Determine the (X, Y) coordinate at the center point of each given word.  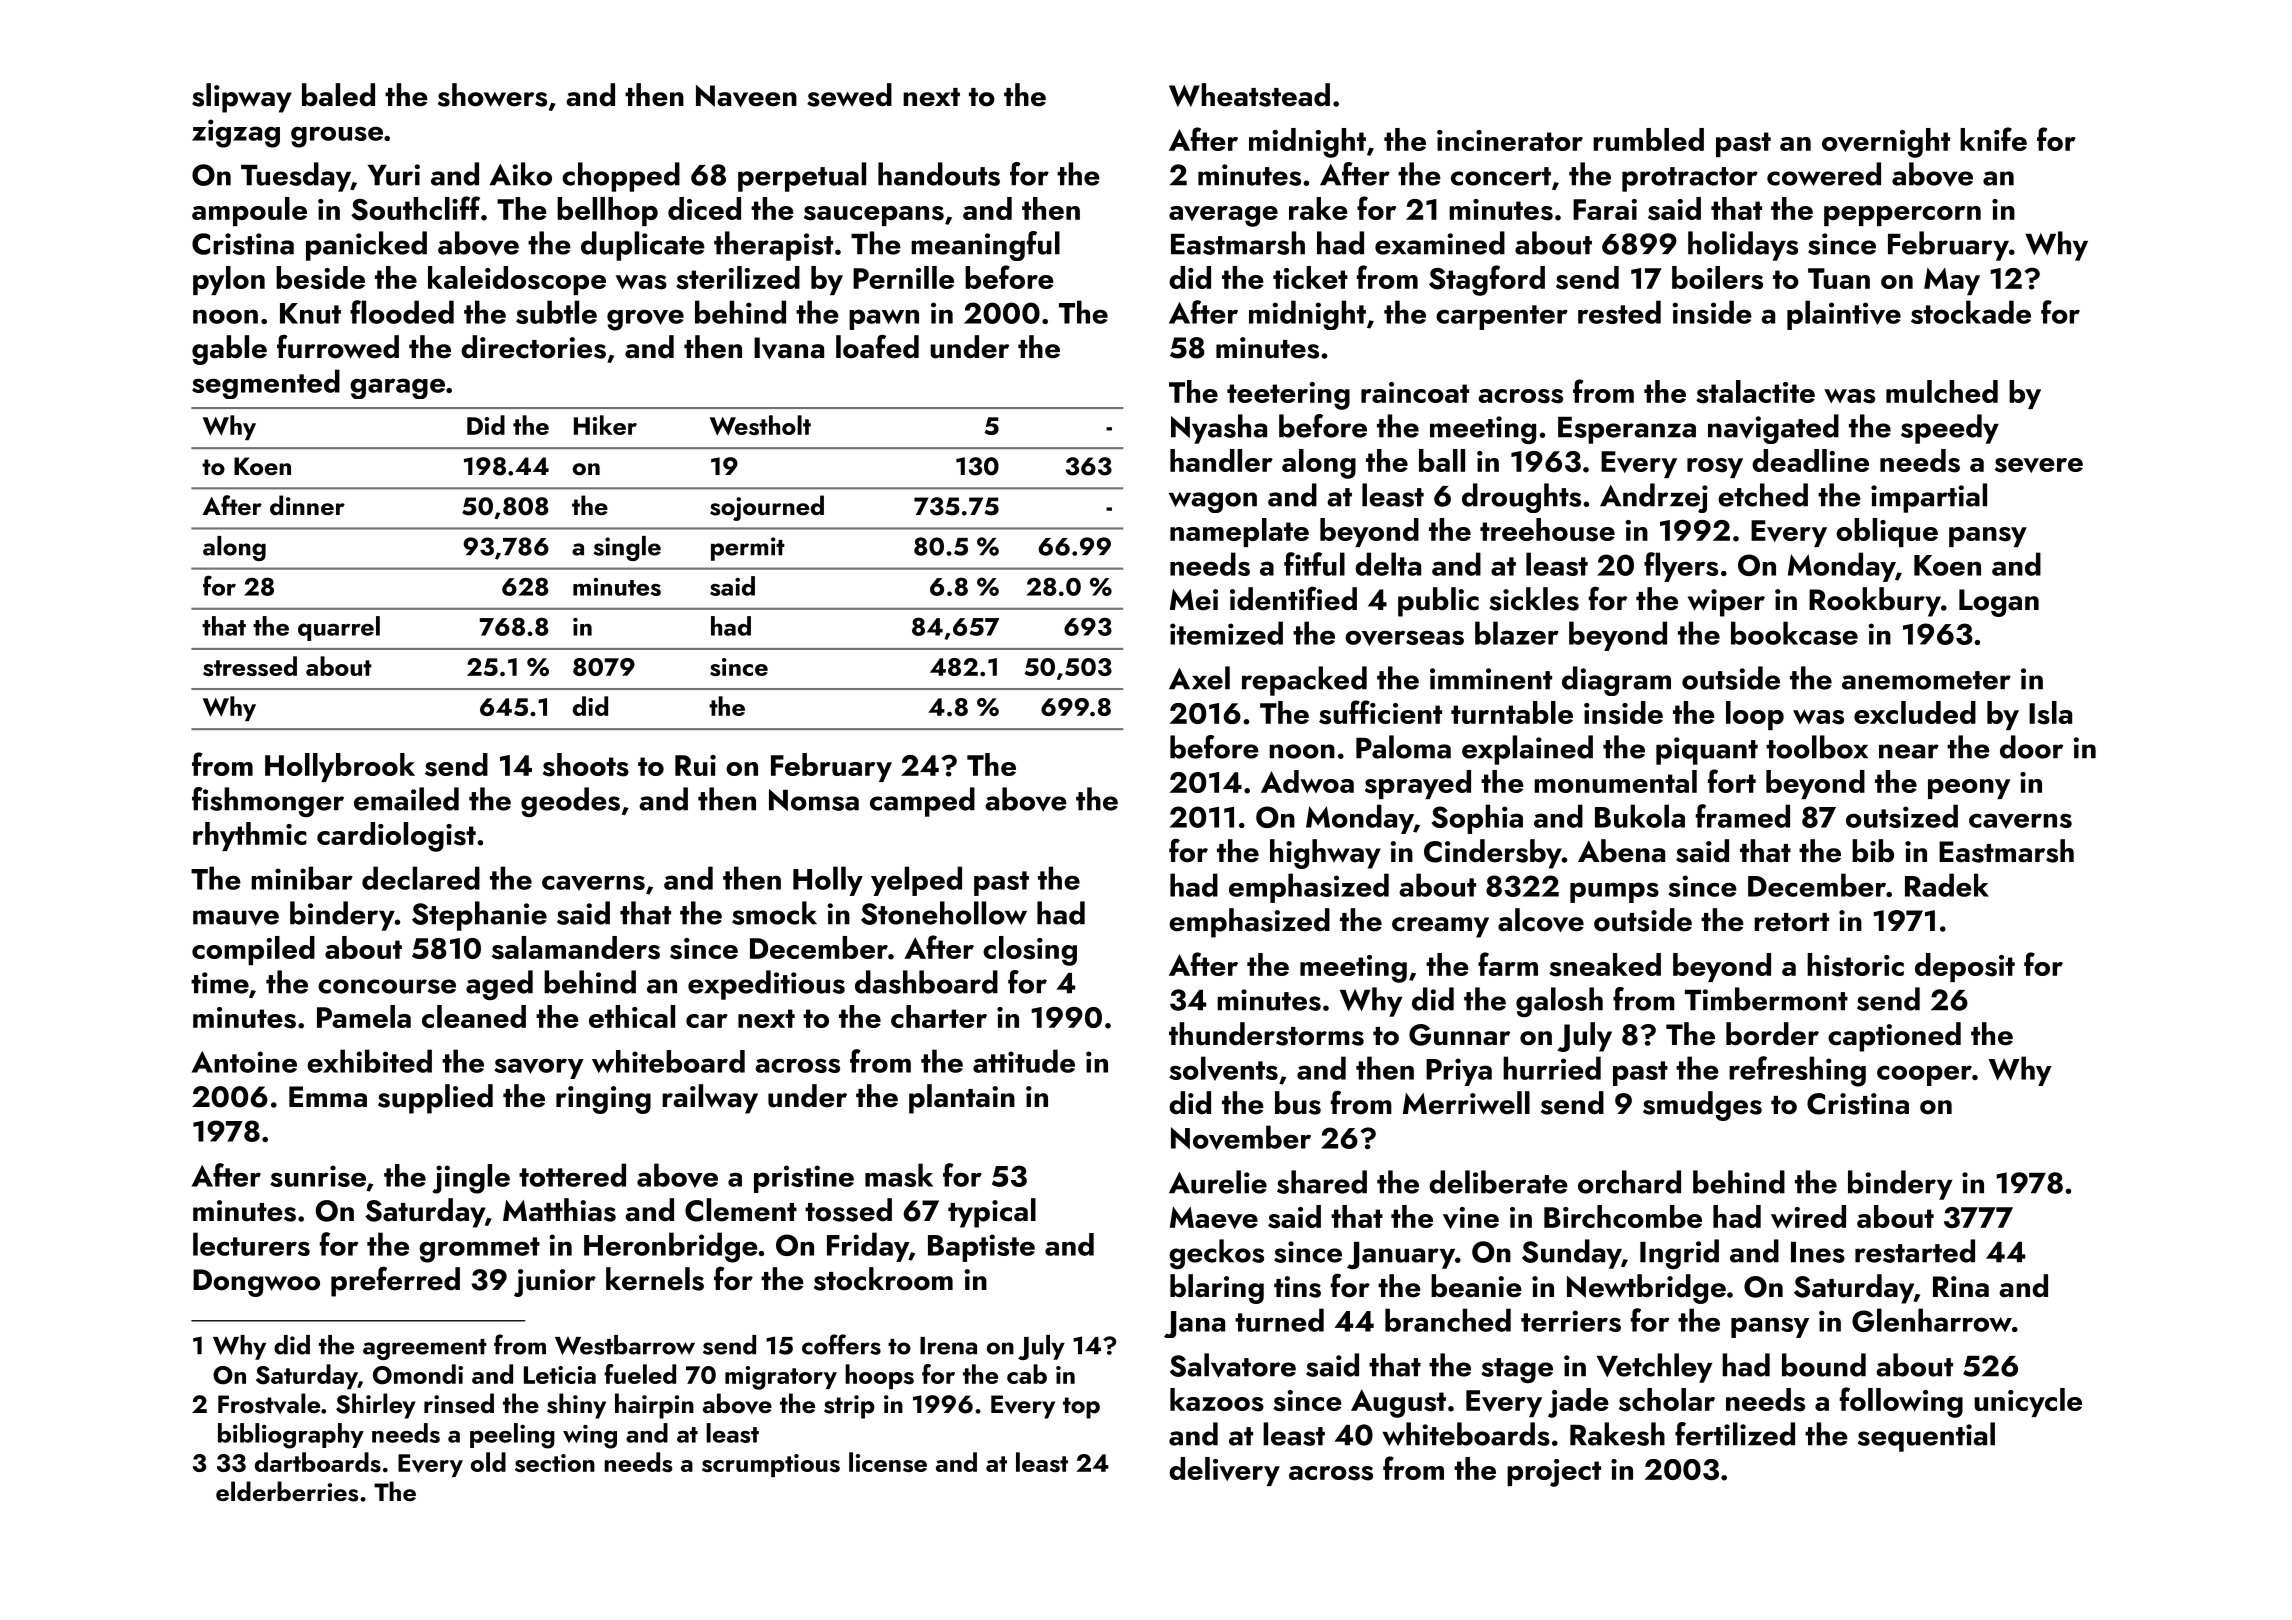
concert (1501, 176)
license (888, 1462)
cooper (1924, 1075)
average (1223, 216)
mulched (1942, 391)
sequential (1926, 1437)
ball (1442, 460)
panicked (366, 246)
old (488, 1462)
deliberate (1498, 1182)
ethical (632, 1016)
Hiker (605, 425)
